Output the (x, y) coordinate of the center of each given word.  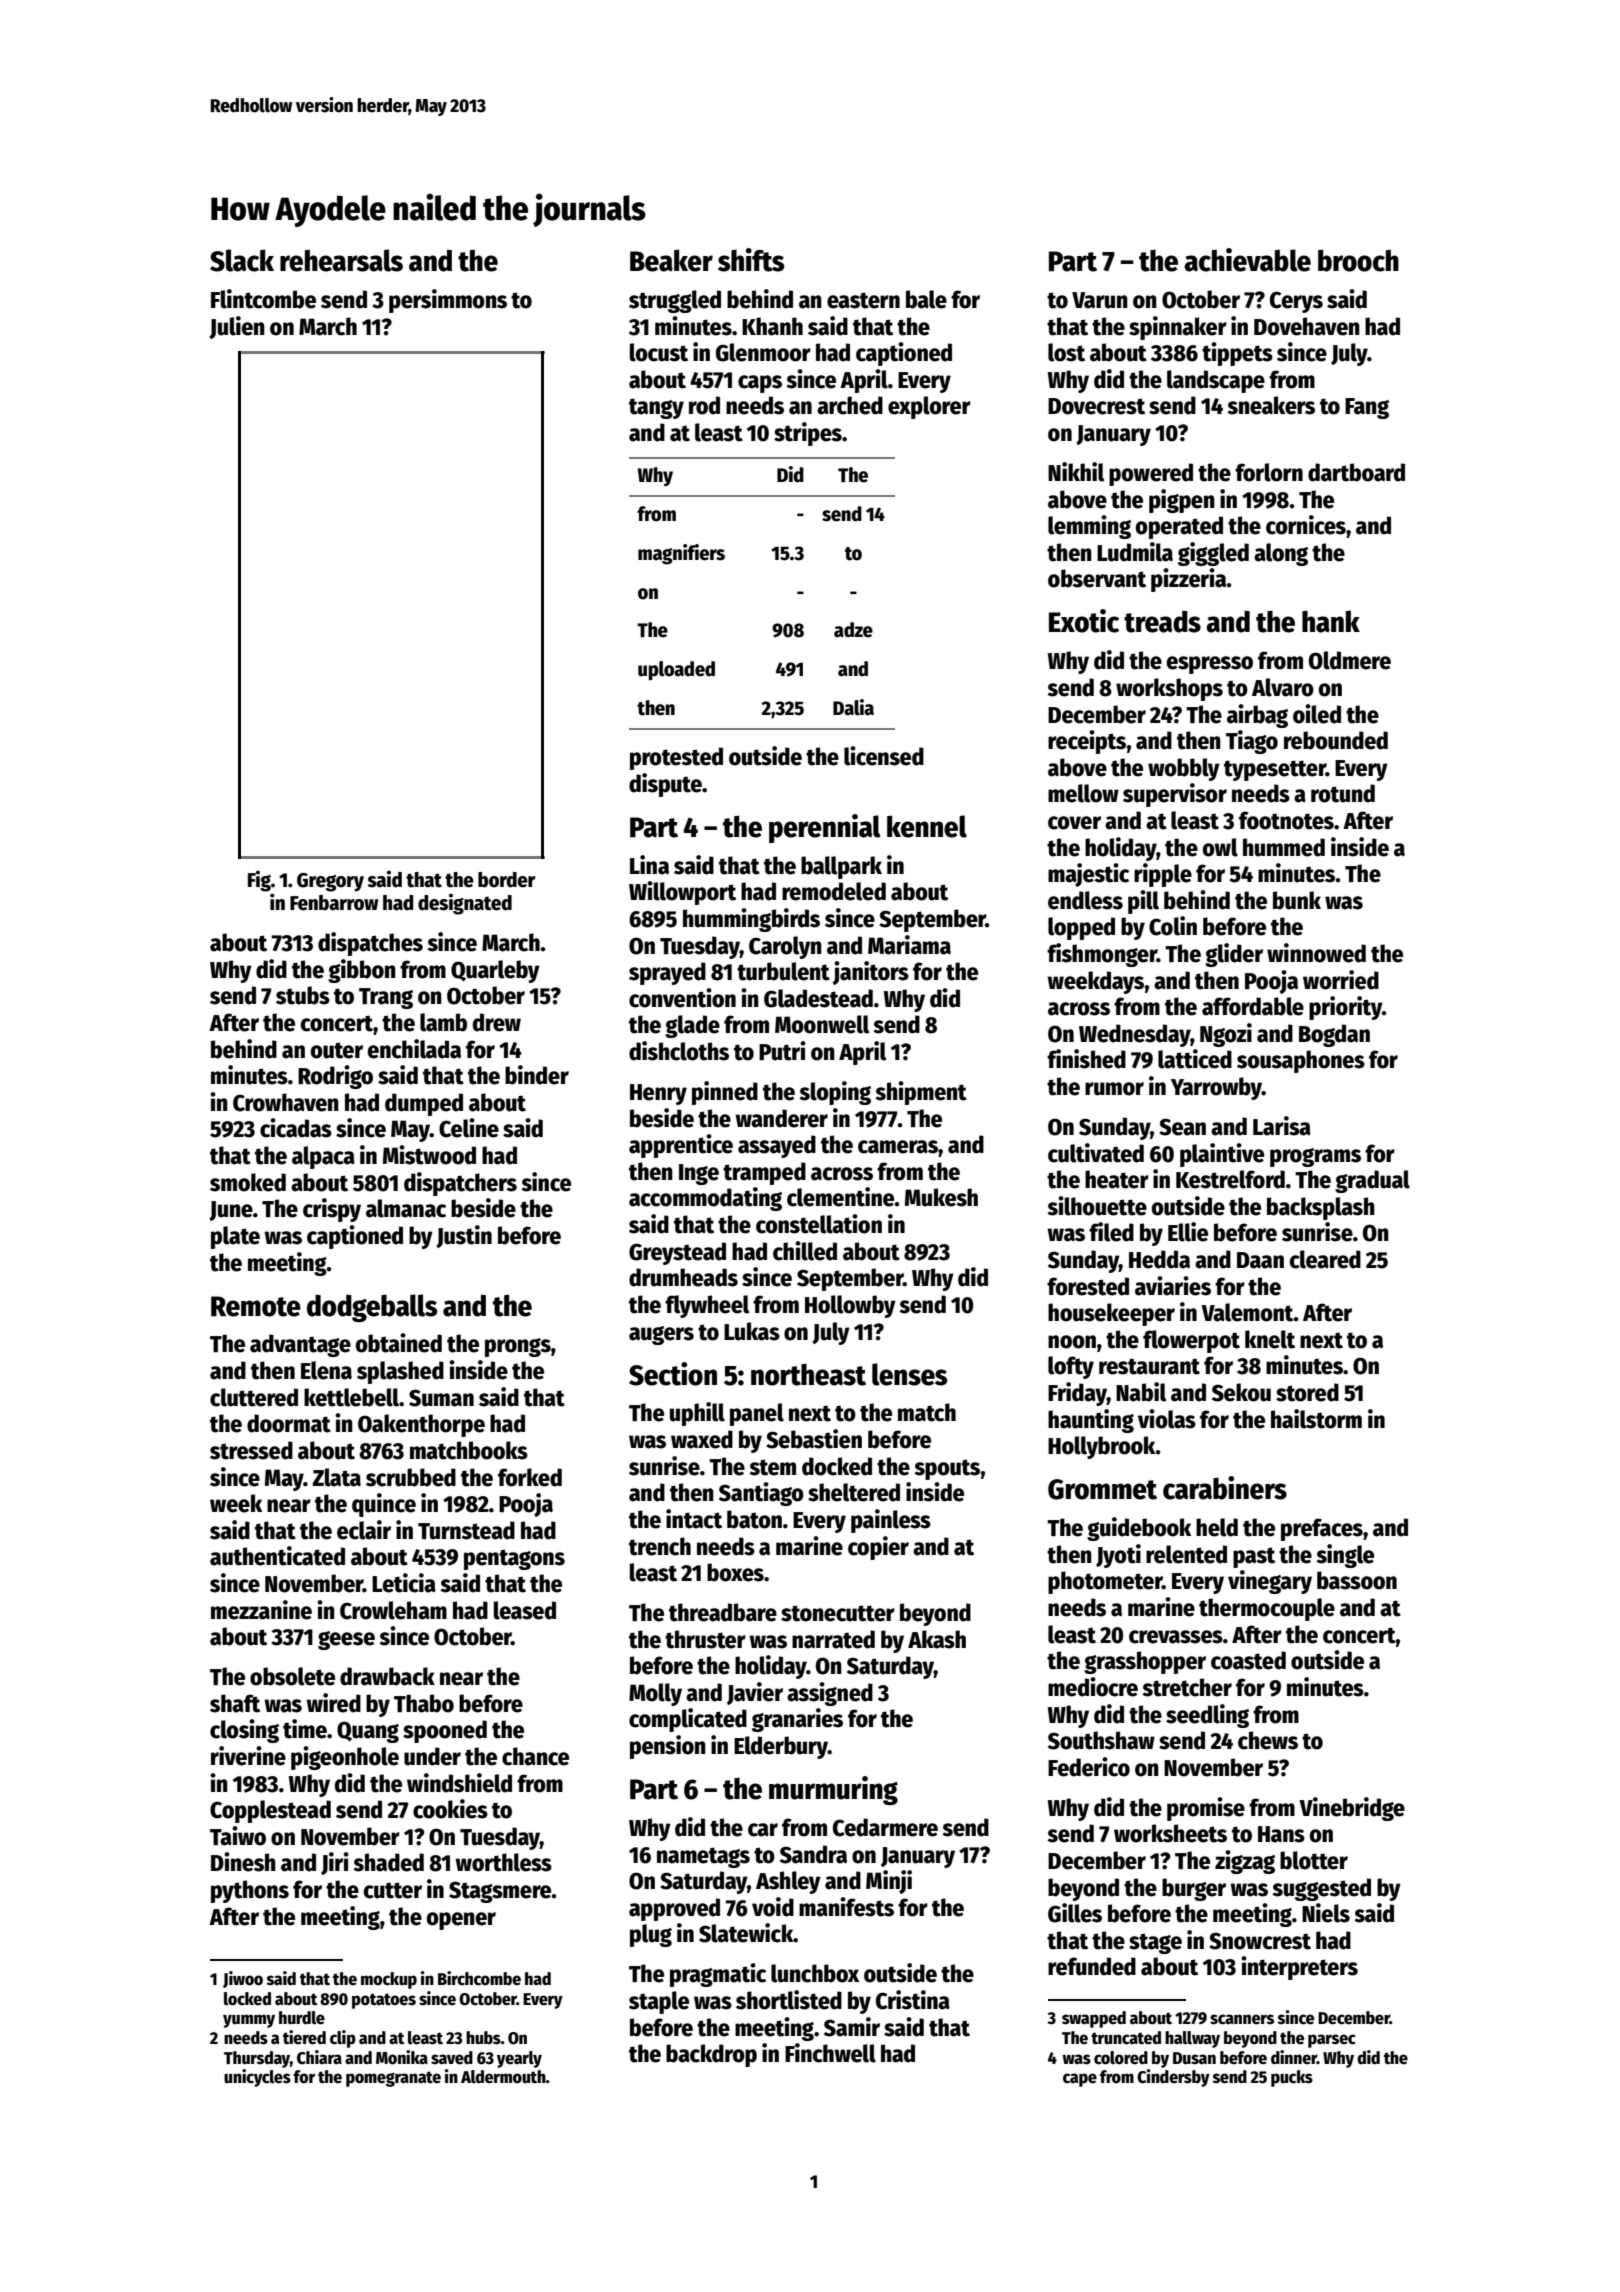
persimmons (448, 301)
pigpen (1182, 501)
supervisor (1175, 795)
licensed (884, 756)
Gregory (330, 882)
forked (530, 1477)
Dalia (853, 707)
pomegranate (393, 2079)
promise (1206, 1809)
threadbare (723, 1612)
